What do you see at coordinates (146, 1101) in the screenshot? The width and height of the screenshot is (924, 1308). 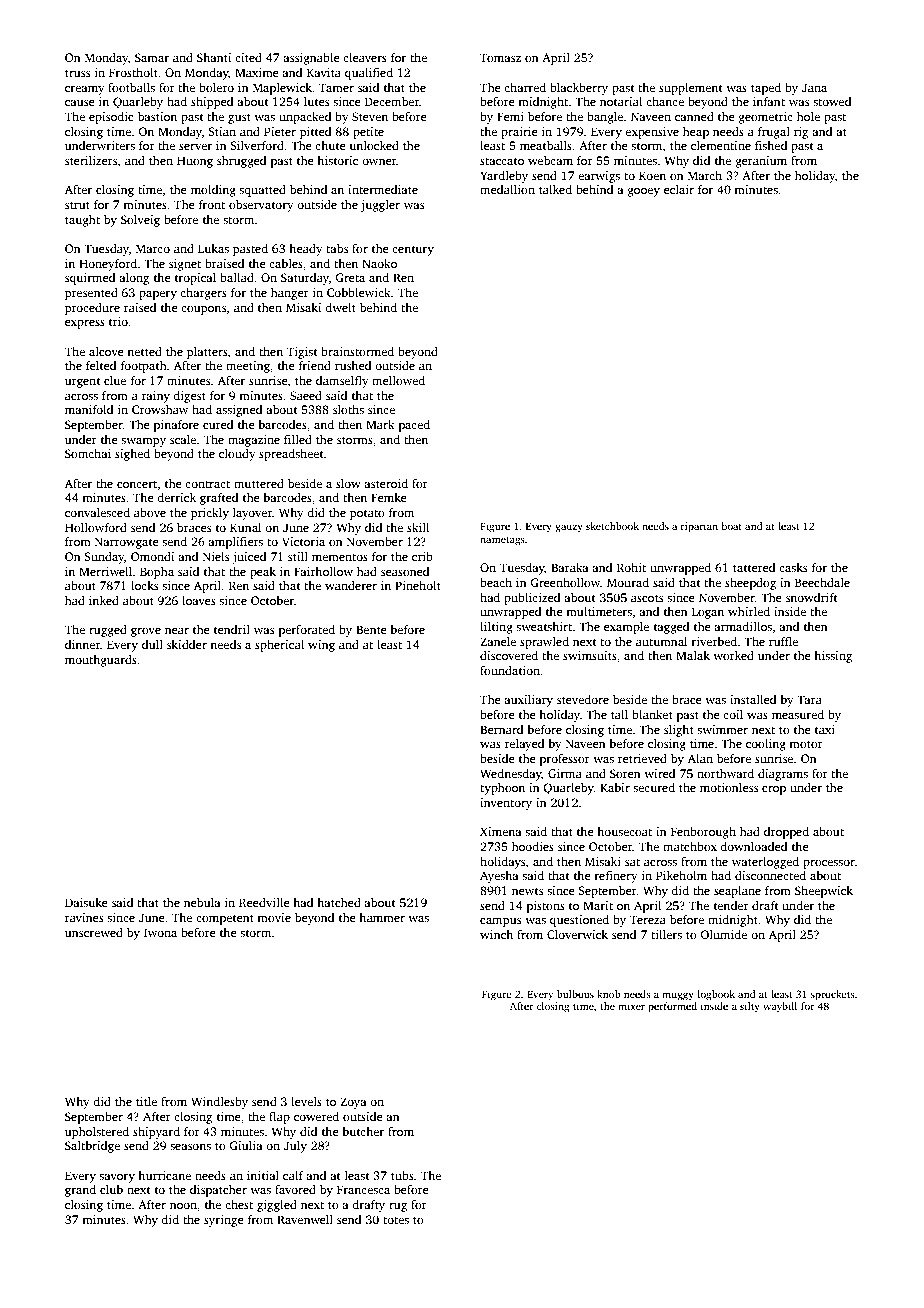 I see `title` at bounding box center [146, 1101].
